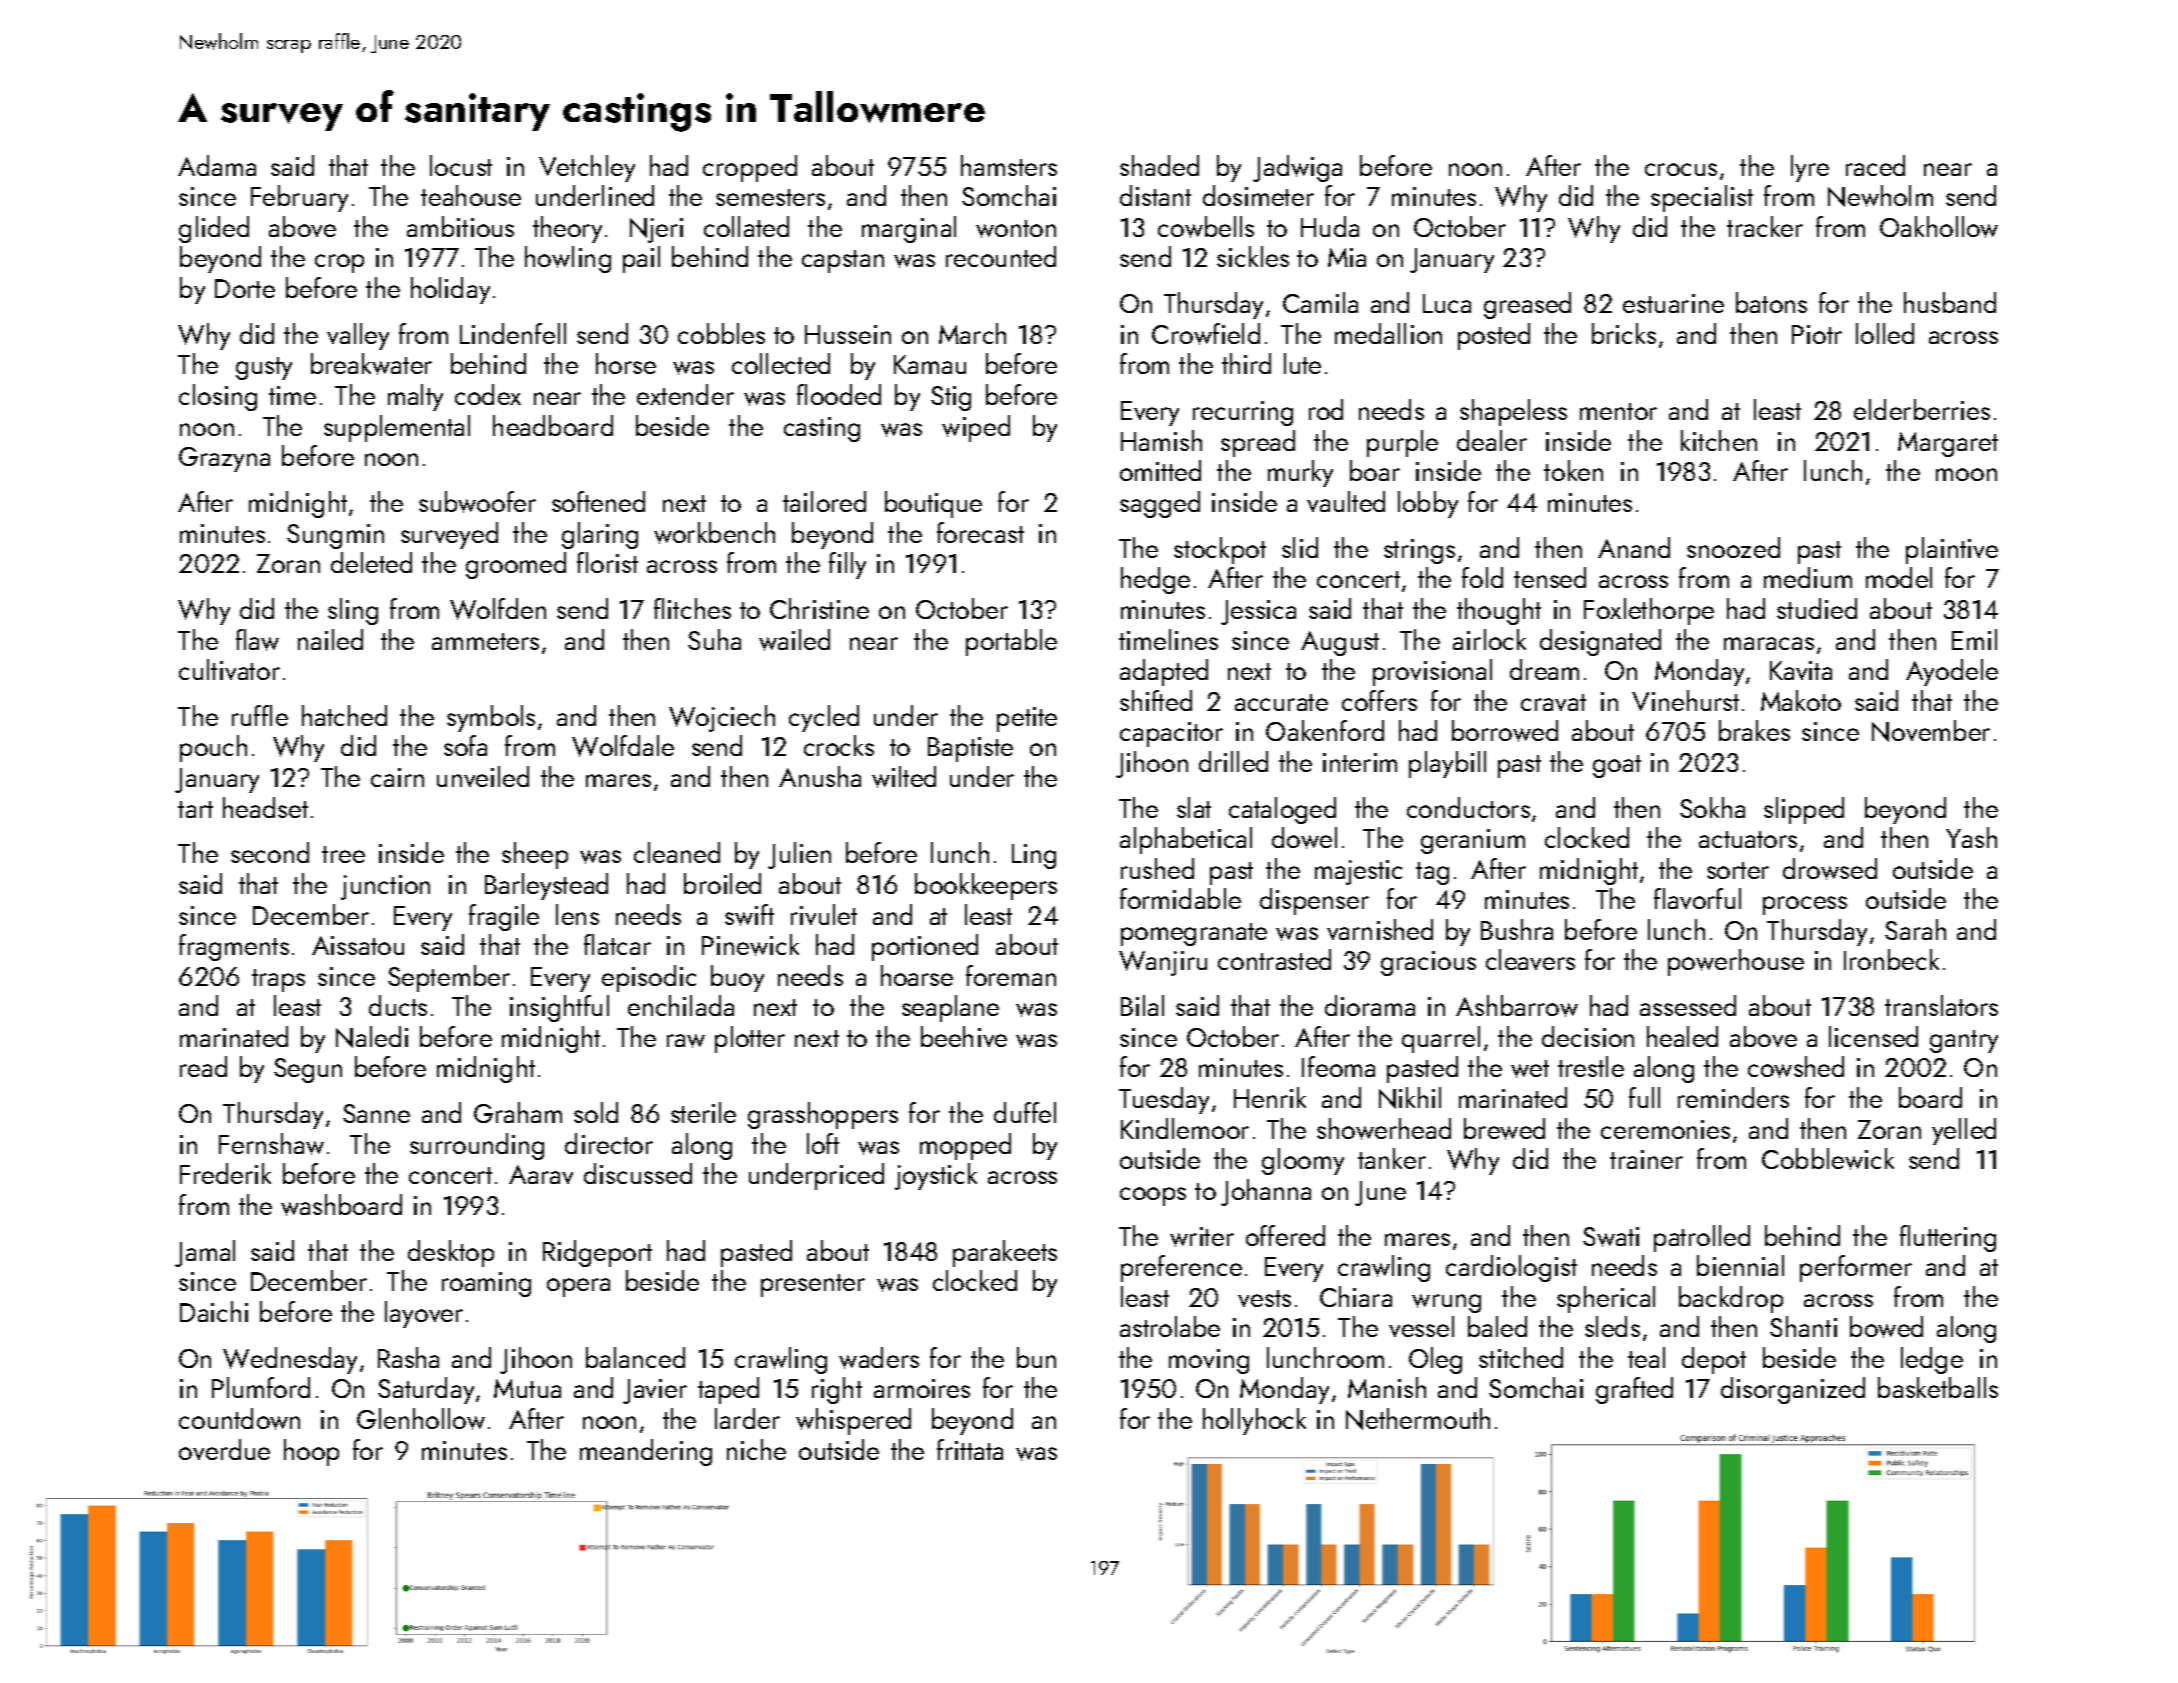 This screenshot has width=2178, height=1683. I want to click on sorter, so click(1738, 870).
